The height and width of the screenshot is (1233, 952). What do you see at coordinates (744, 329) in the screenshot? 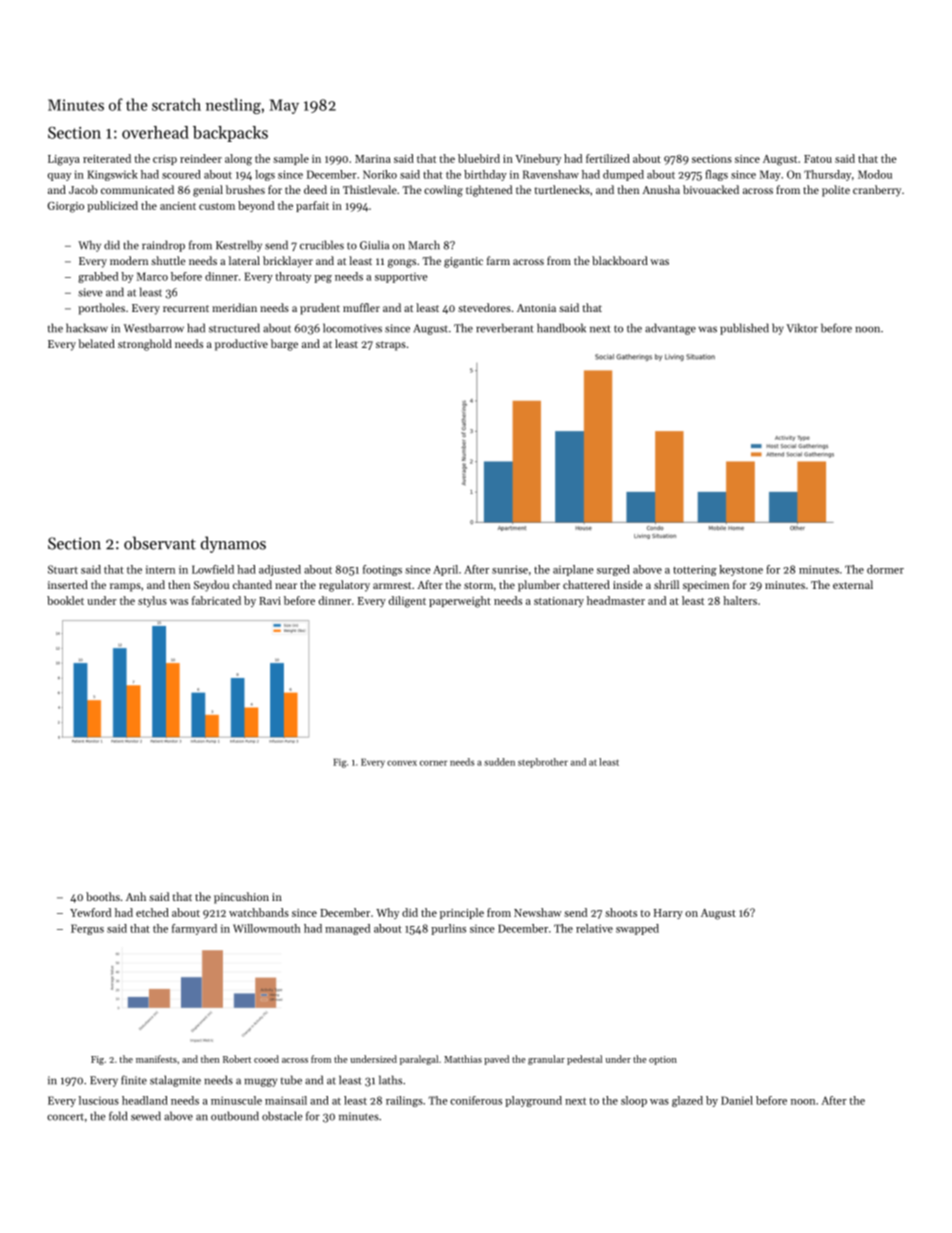
I see `published` at bounding box center [744, 329].
